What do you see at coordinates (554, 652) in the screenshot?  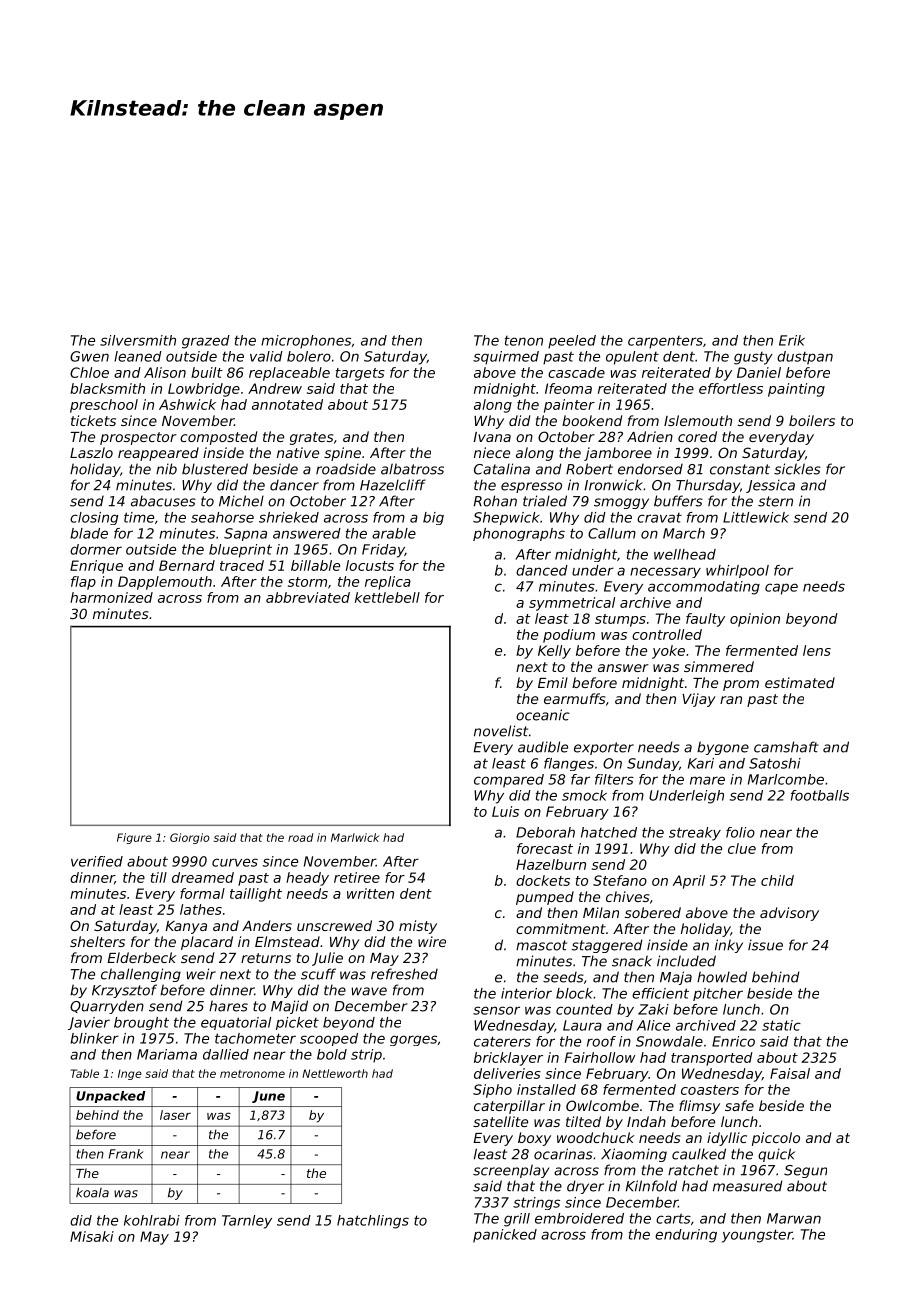 I see `Kelly` at bounding box center [554, 652].
